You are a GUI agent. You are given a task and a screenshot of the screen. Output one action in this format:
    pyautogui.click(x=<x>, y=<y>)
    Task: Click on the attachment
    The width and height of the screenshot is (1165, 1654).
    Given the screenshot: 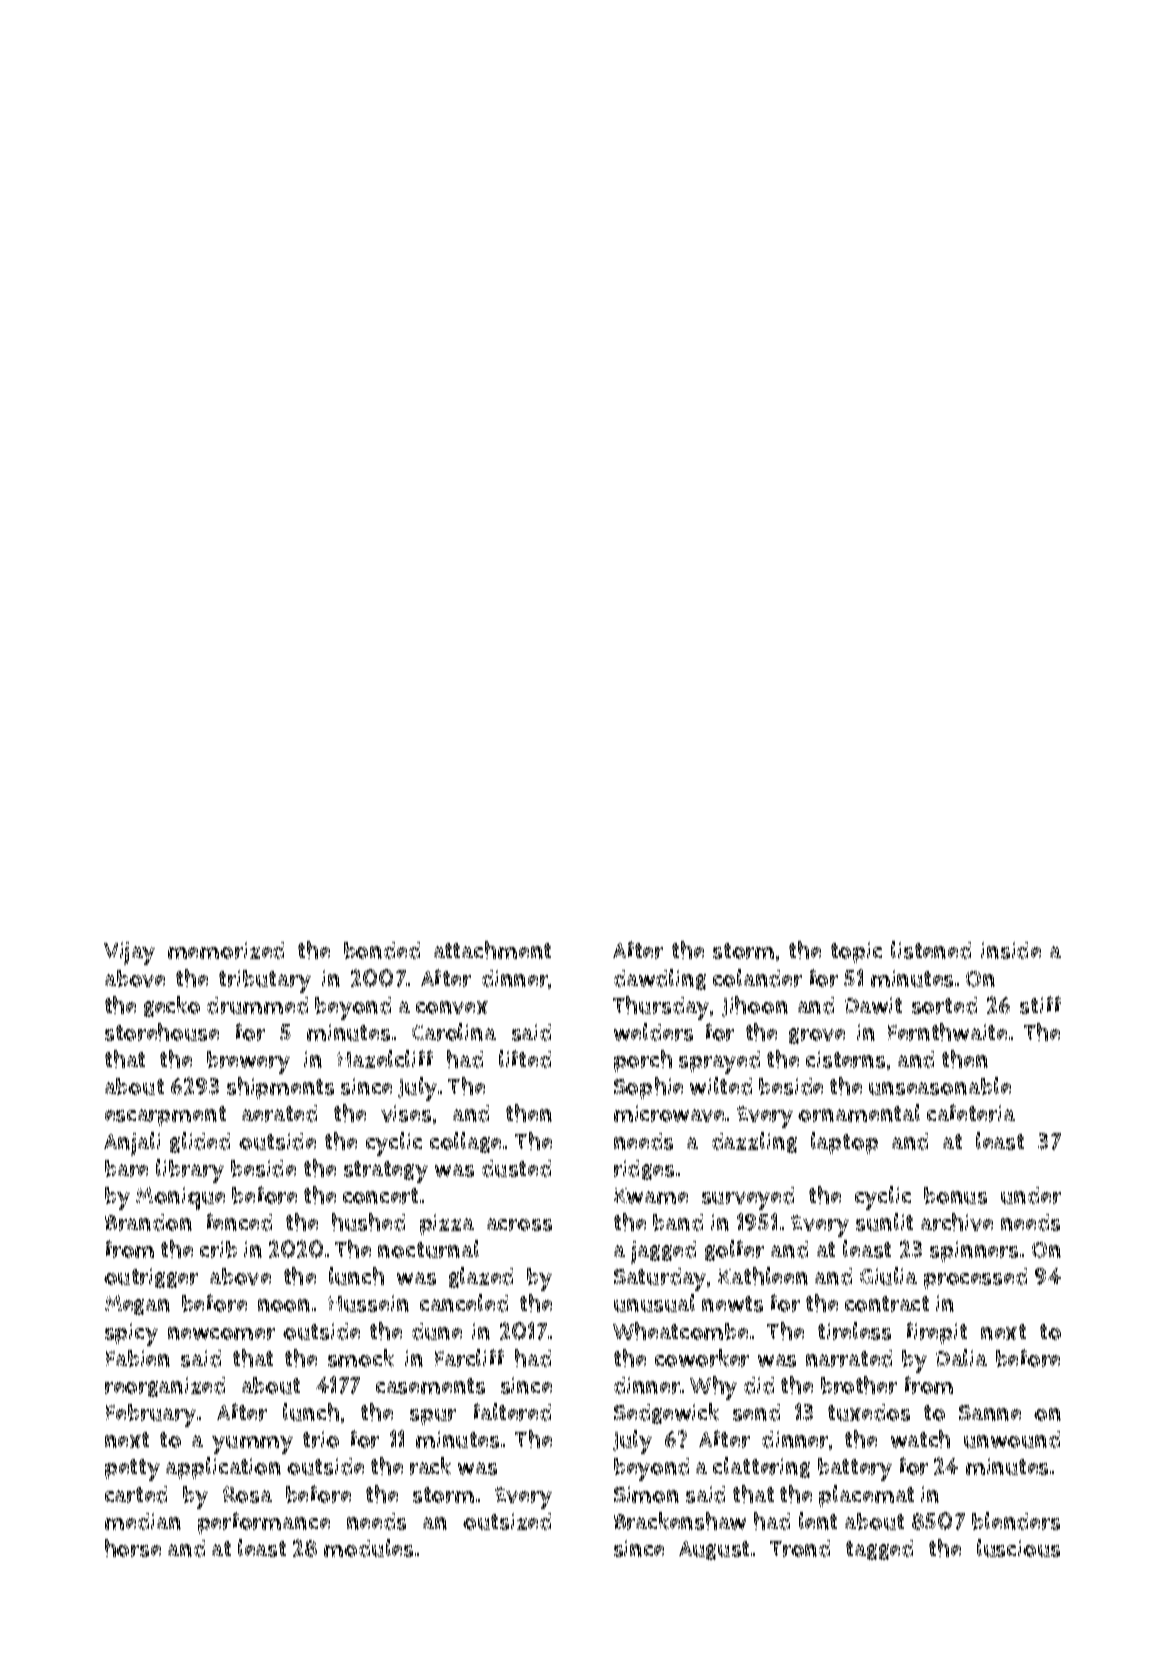 What is the action you would take?
    pyautogui.click(x=492, y=950)
